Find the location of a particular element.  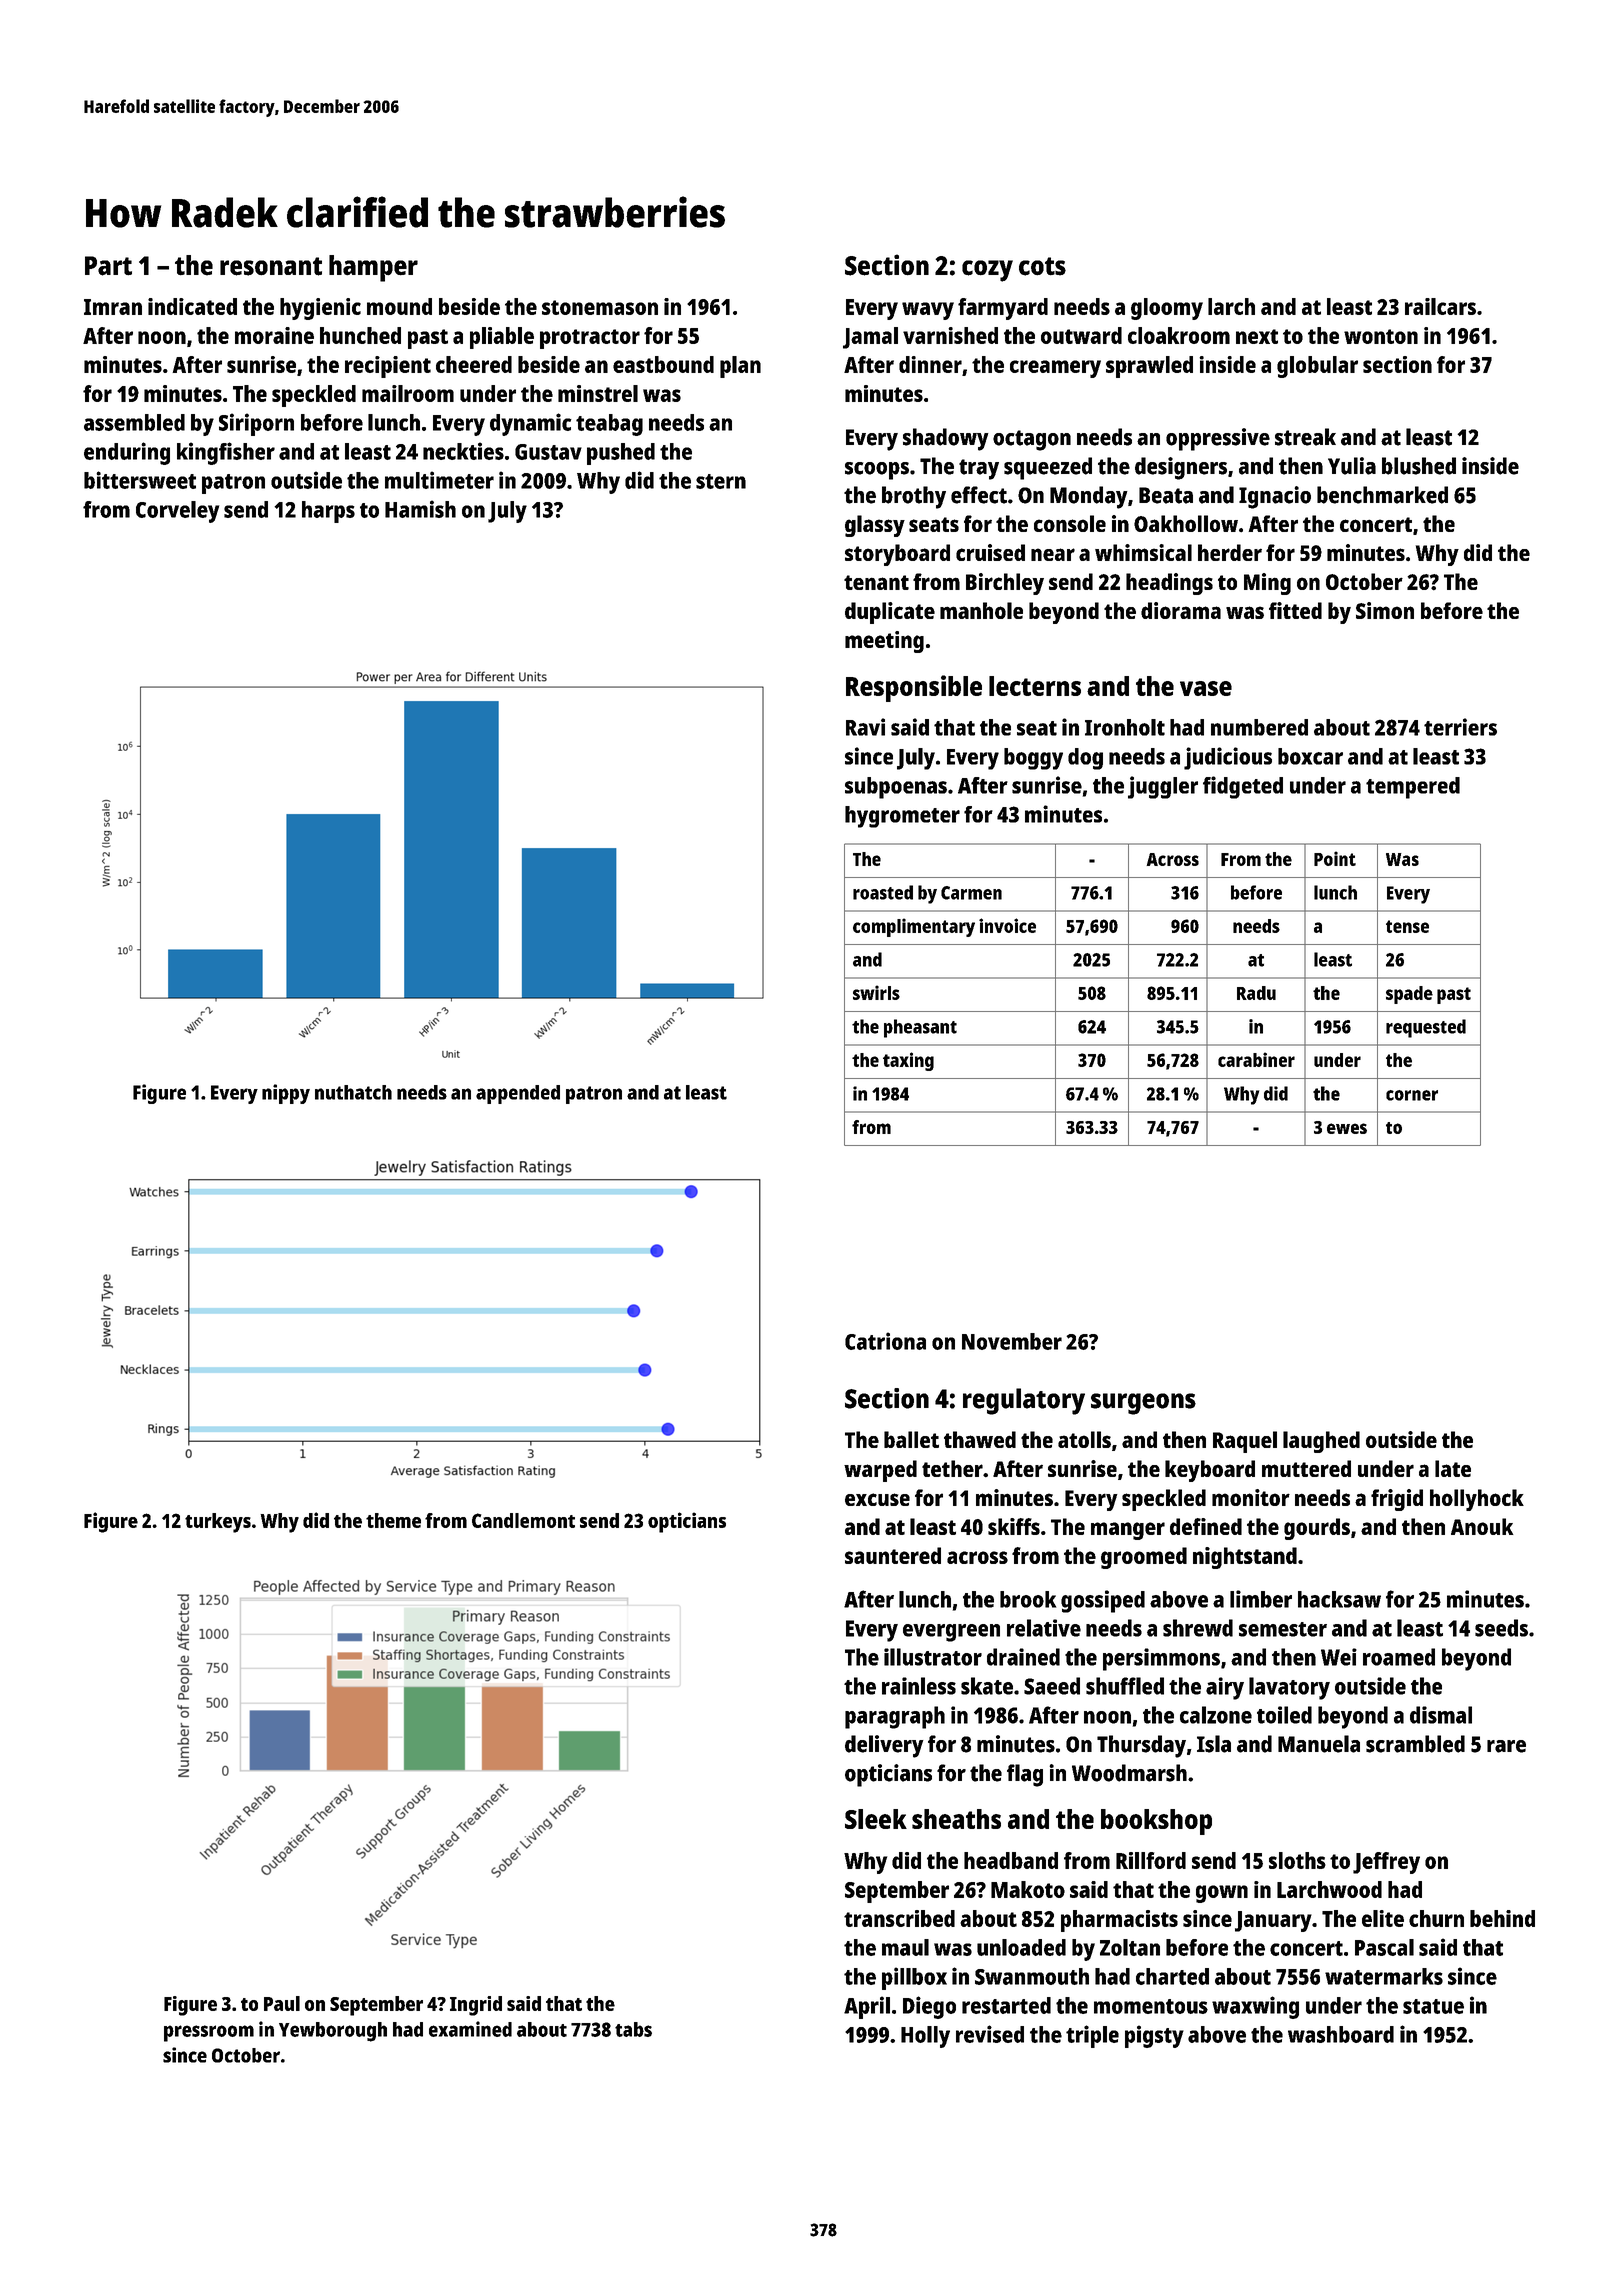

Paul is located at coordinates (282, 2003).
